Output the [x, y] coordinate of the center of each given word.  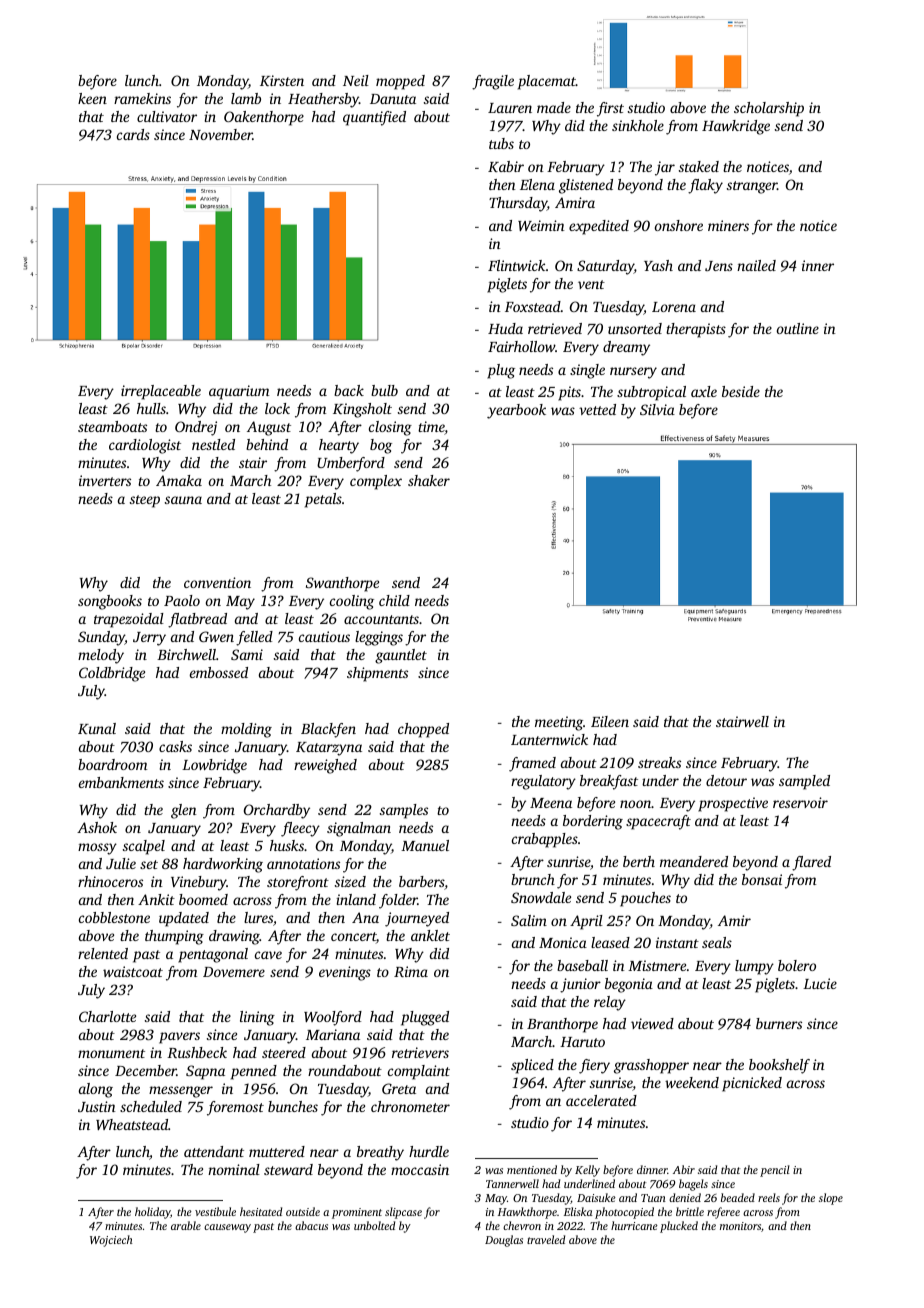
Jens [719, 266]
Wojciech [111, 1241]
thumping [174, 937]
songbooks [110, 602]
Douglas [504, 1241]
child [394, 600]
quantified [374, 118]
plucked [679, 1227]
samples [404, 811]
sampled [804, 782]
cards [133, 134]
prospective [733, 804]
